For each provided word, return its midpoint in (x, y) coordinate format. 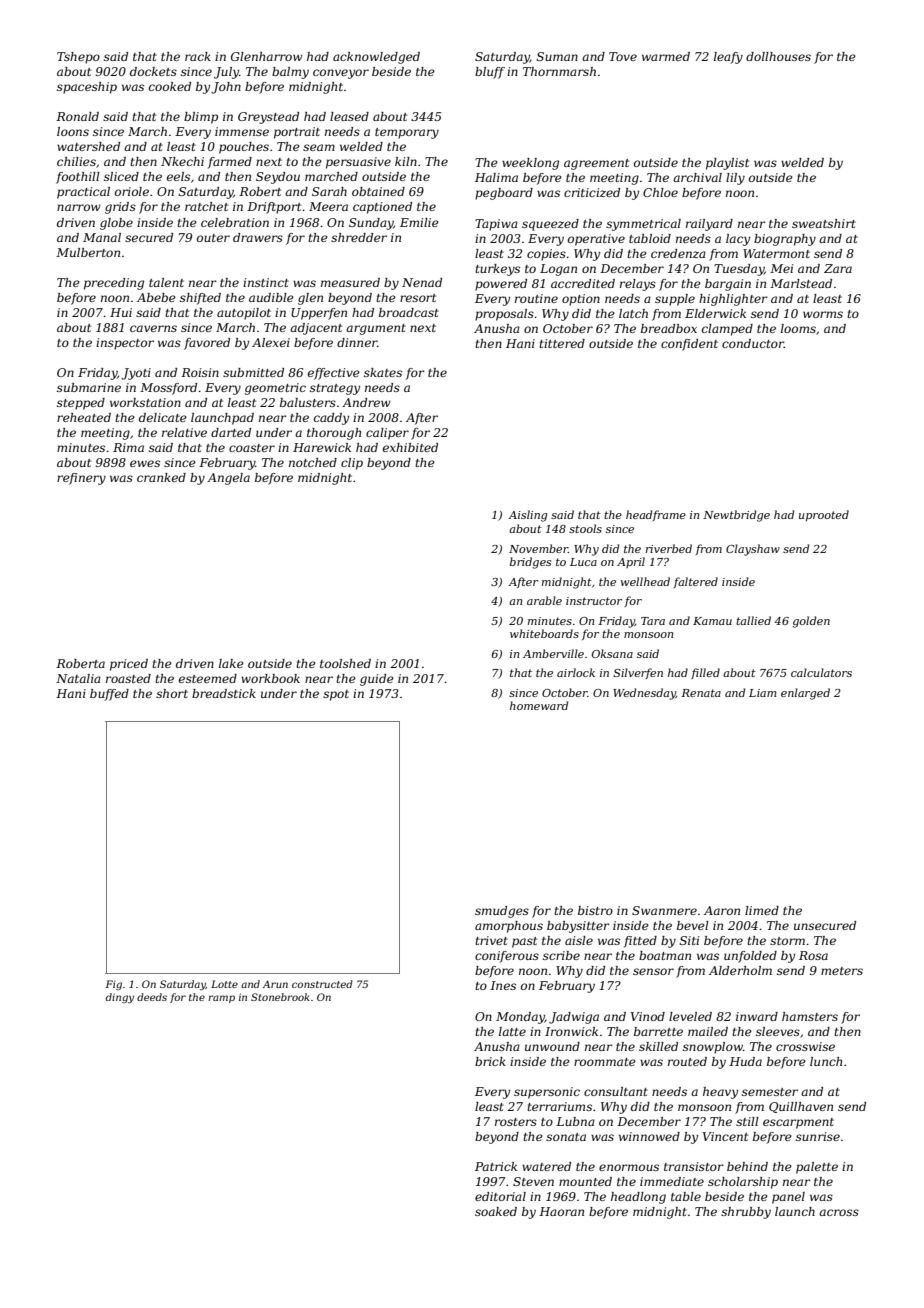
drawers (258, 237)
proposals (504, 315)
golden (811, 622)
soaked (496, 1211)
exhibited (410, 447)
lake (231, 663)
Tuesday (739, 270)
